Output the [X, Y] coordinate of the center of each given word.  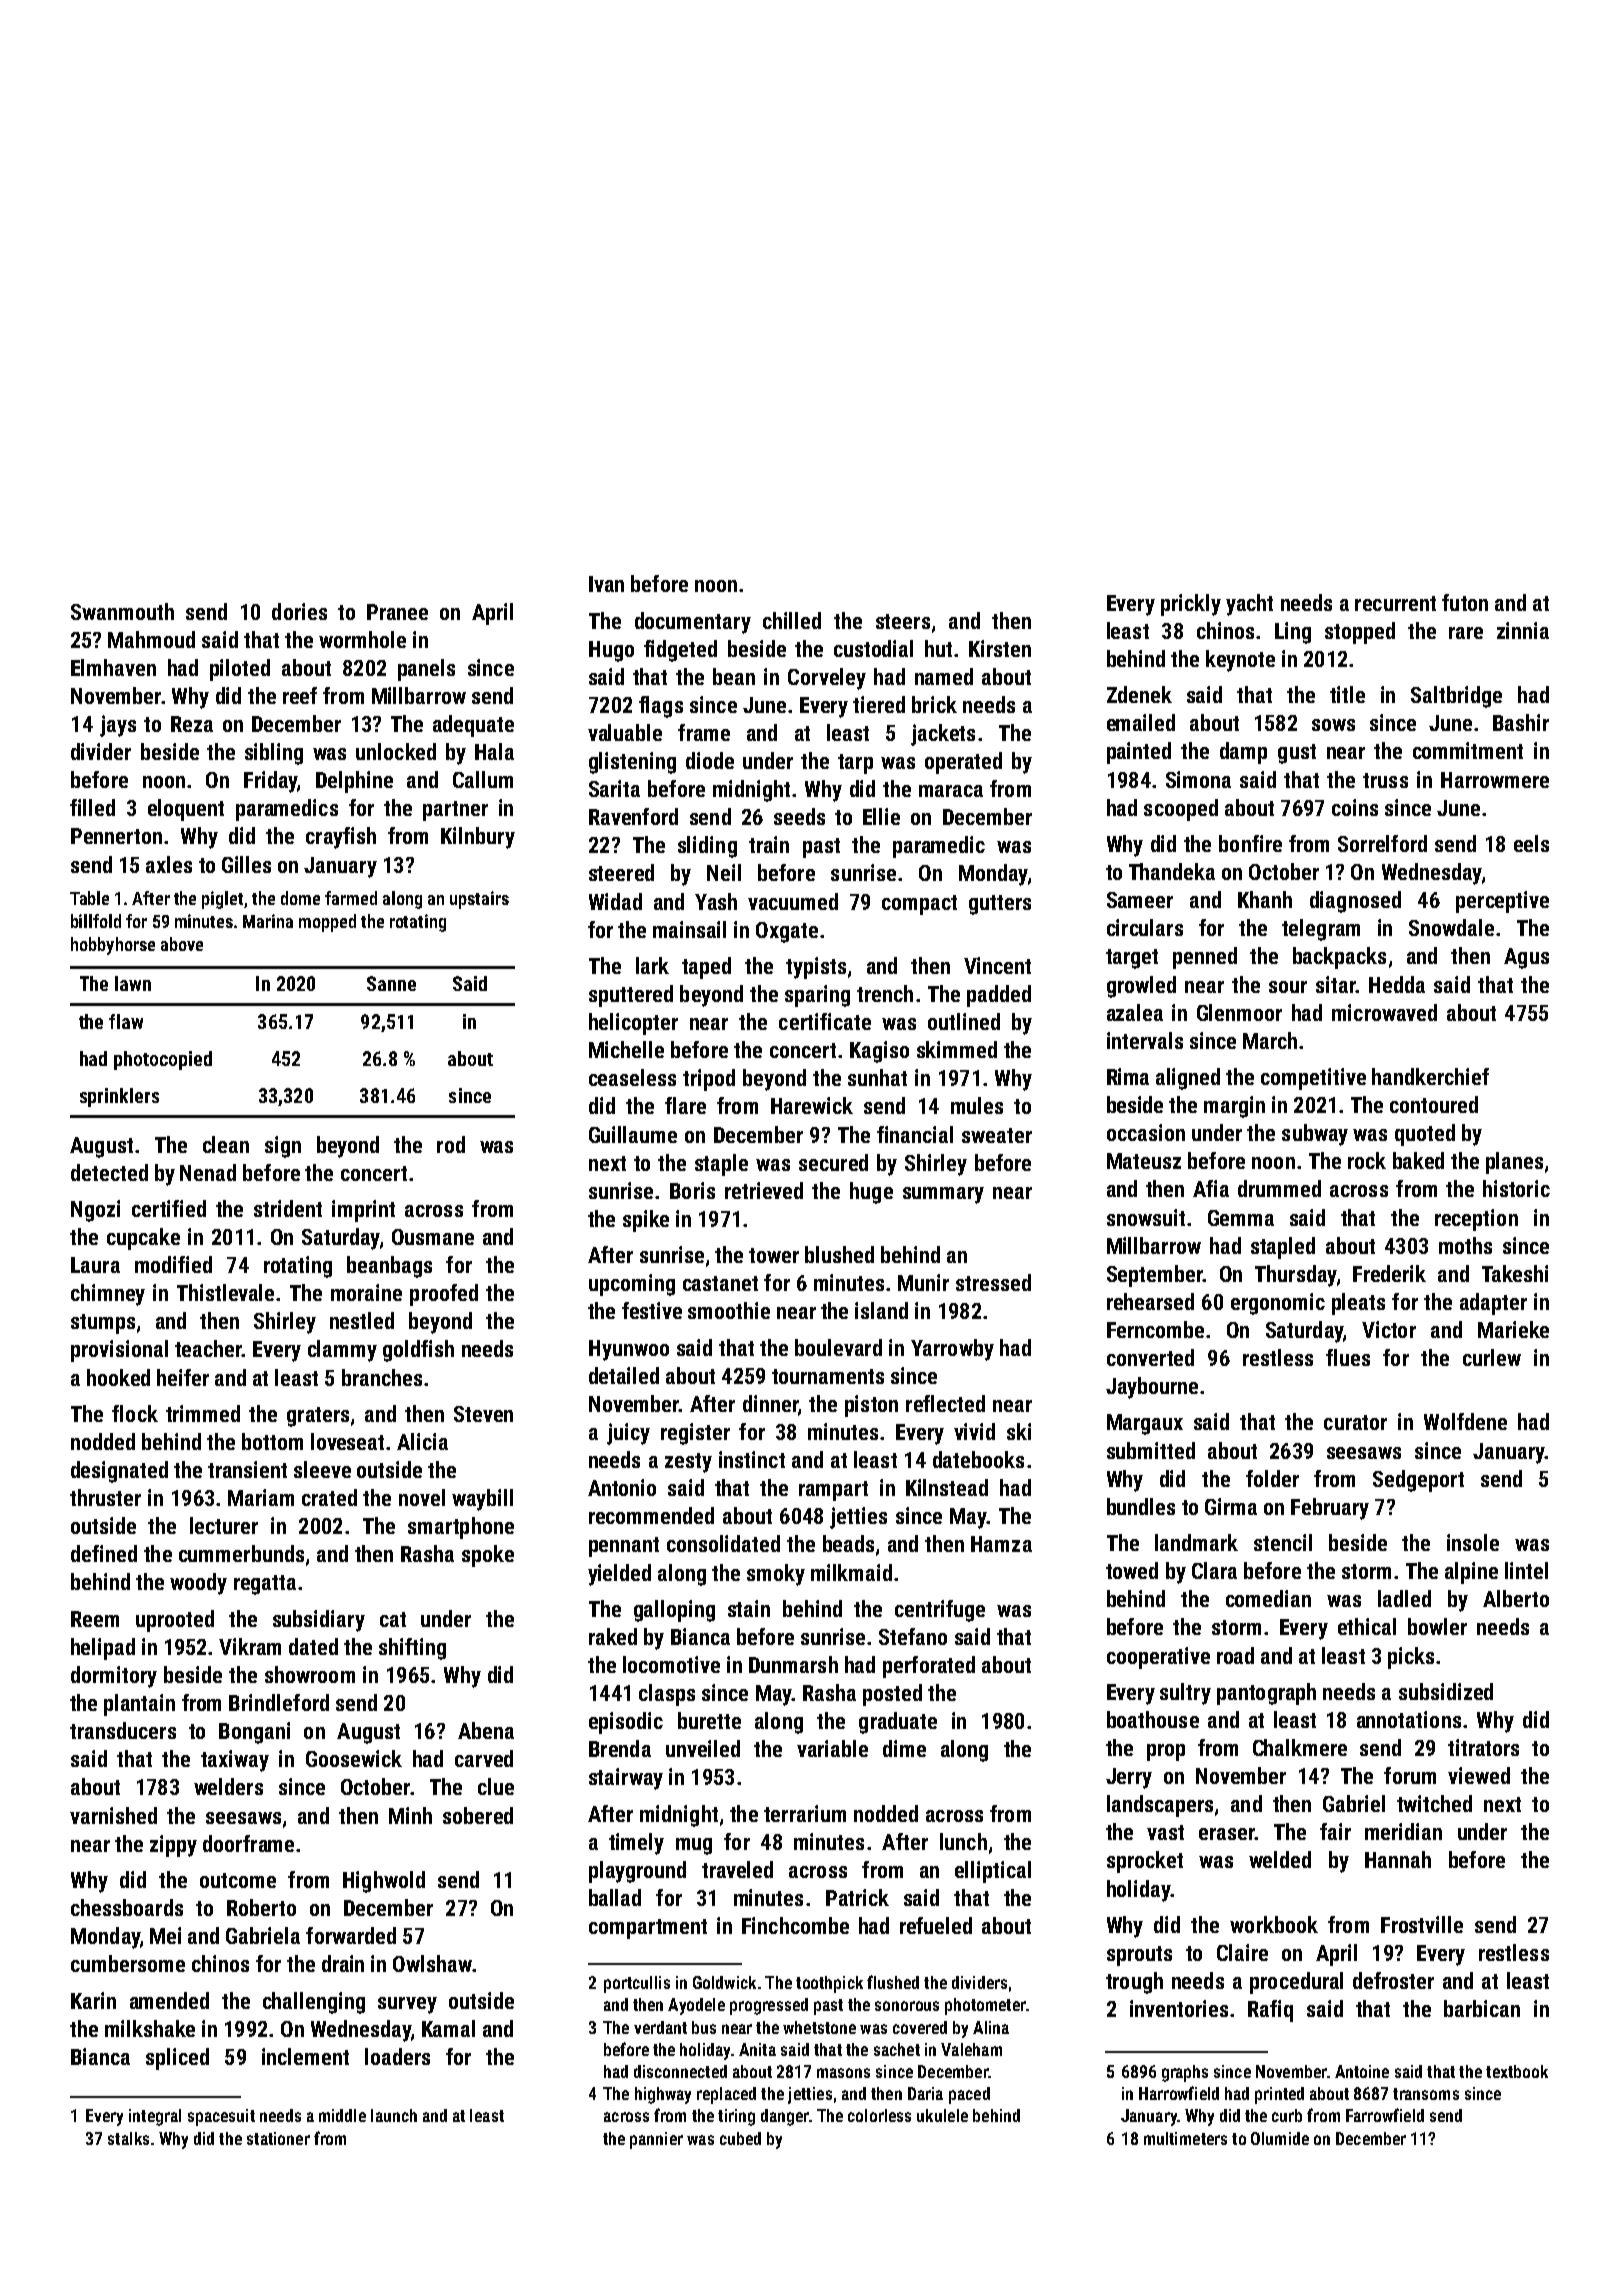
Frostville [1422, 1924]
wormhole [362, 639]
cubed [740, 2138]
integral [155, 2117]
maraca [951, 791]
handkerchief [1430, 1076]
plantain [139, 1705]
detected [109, 1172]
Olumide [1280, 2138]
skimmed [957, 1049]
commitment [1468, 750]
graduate [898, 1723]
